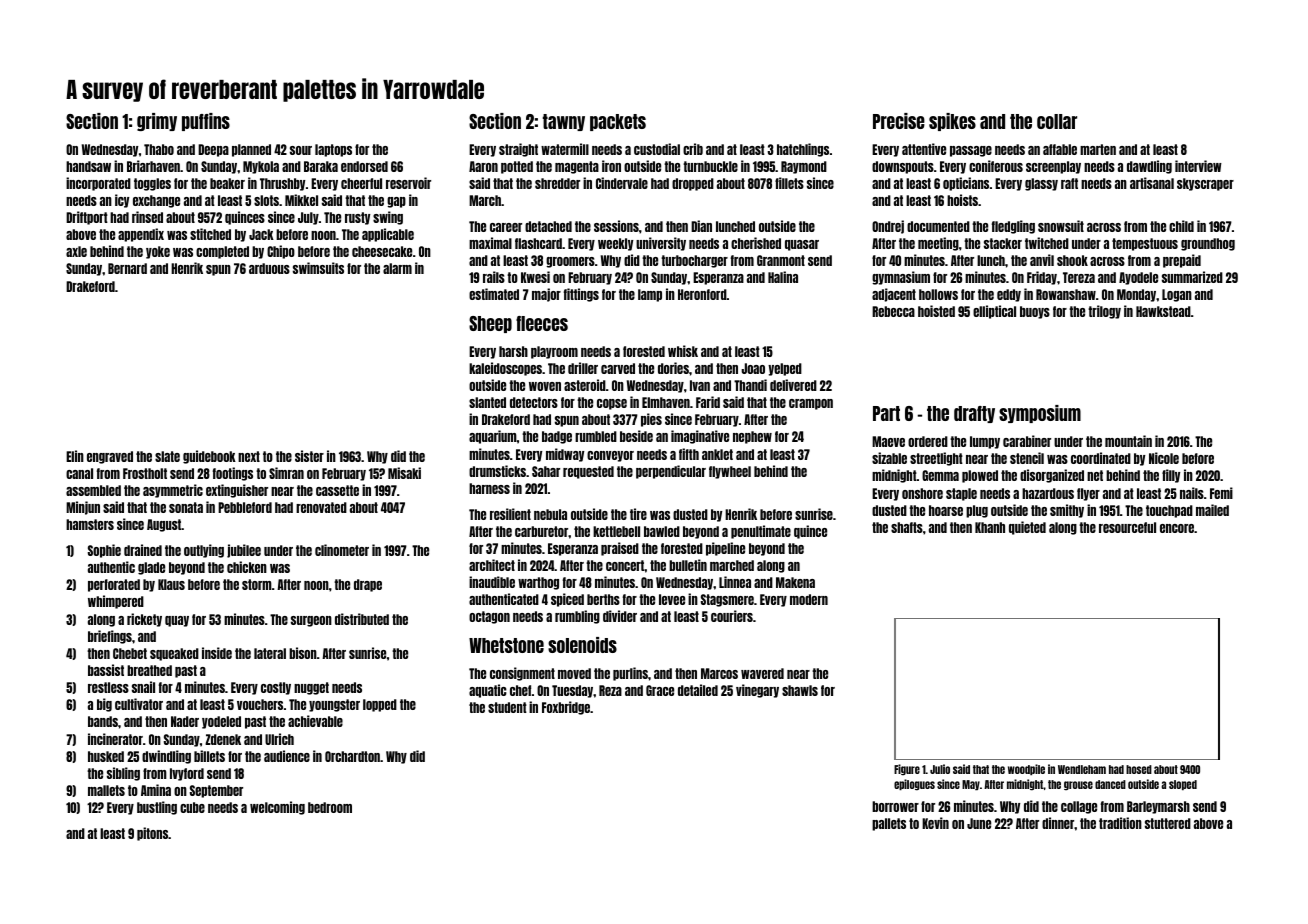  I want to click on pallets, so click(889, 824).
